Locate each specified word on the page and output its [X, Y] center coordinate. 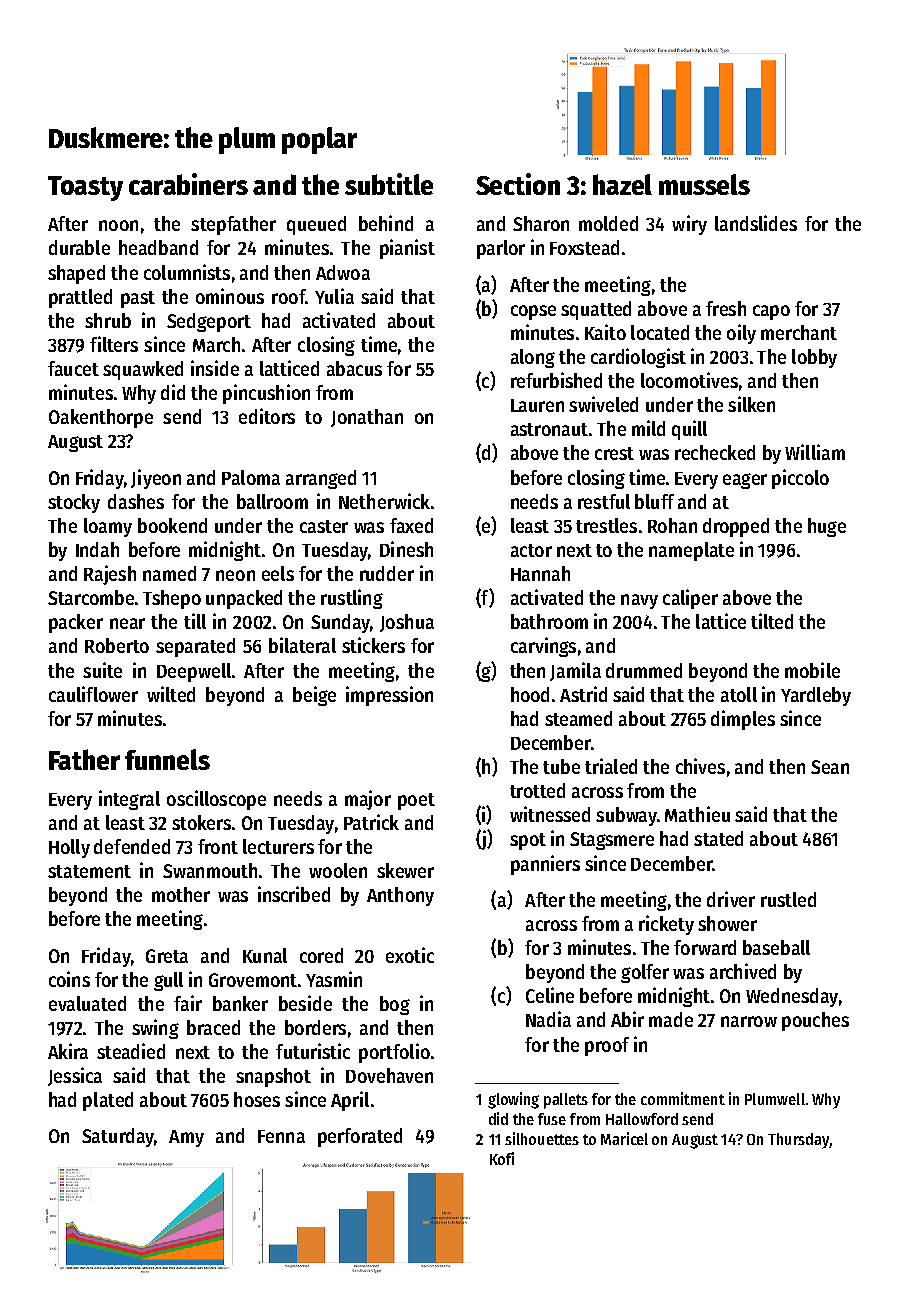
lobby [814, 358]
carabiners [188, 184]
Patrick [371, 822]
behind [386, 223]
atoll [739, 694]
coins [69, 979]
